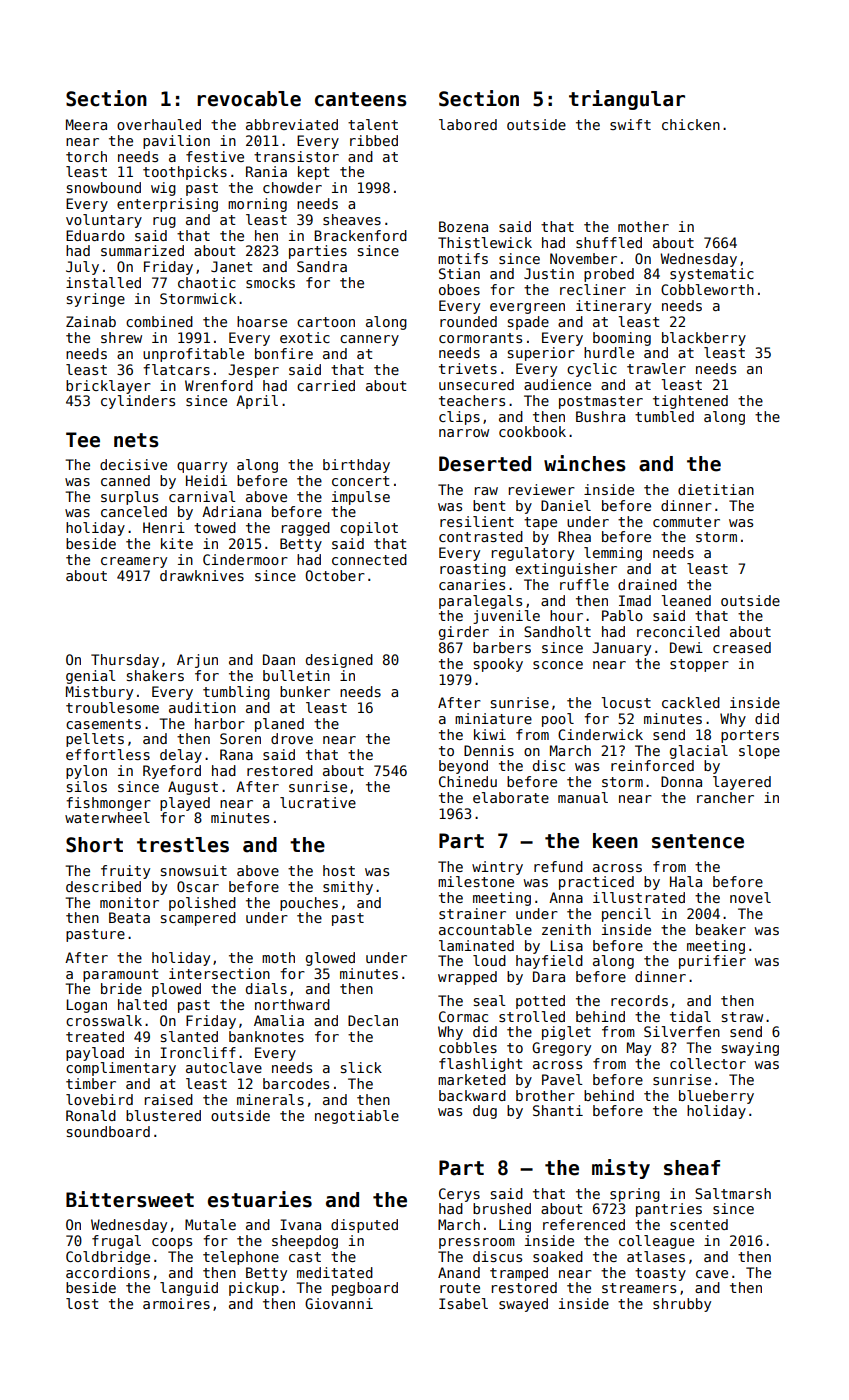 The height and width of the image is (1400, 849). I want to click on monitor, so click(129, 902).
